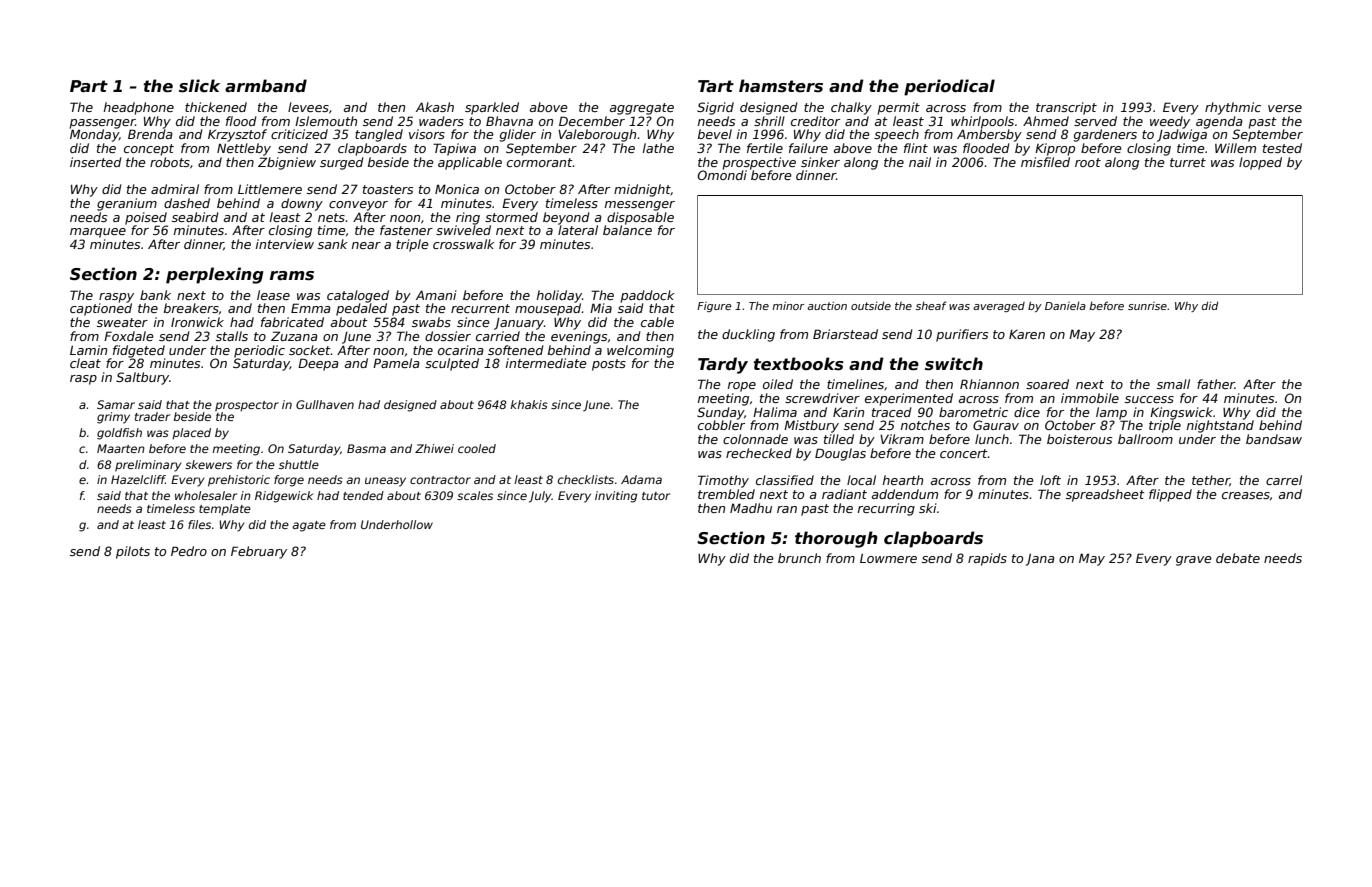 The image size is (1372, 887). What do you see at coordinates (1182, 135) in the image?
I see `Jadwiga` at bounding box center [1182, 135].
